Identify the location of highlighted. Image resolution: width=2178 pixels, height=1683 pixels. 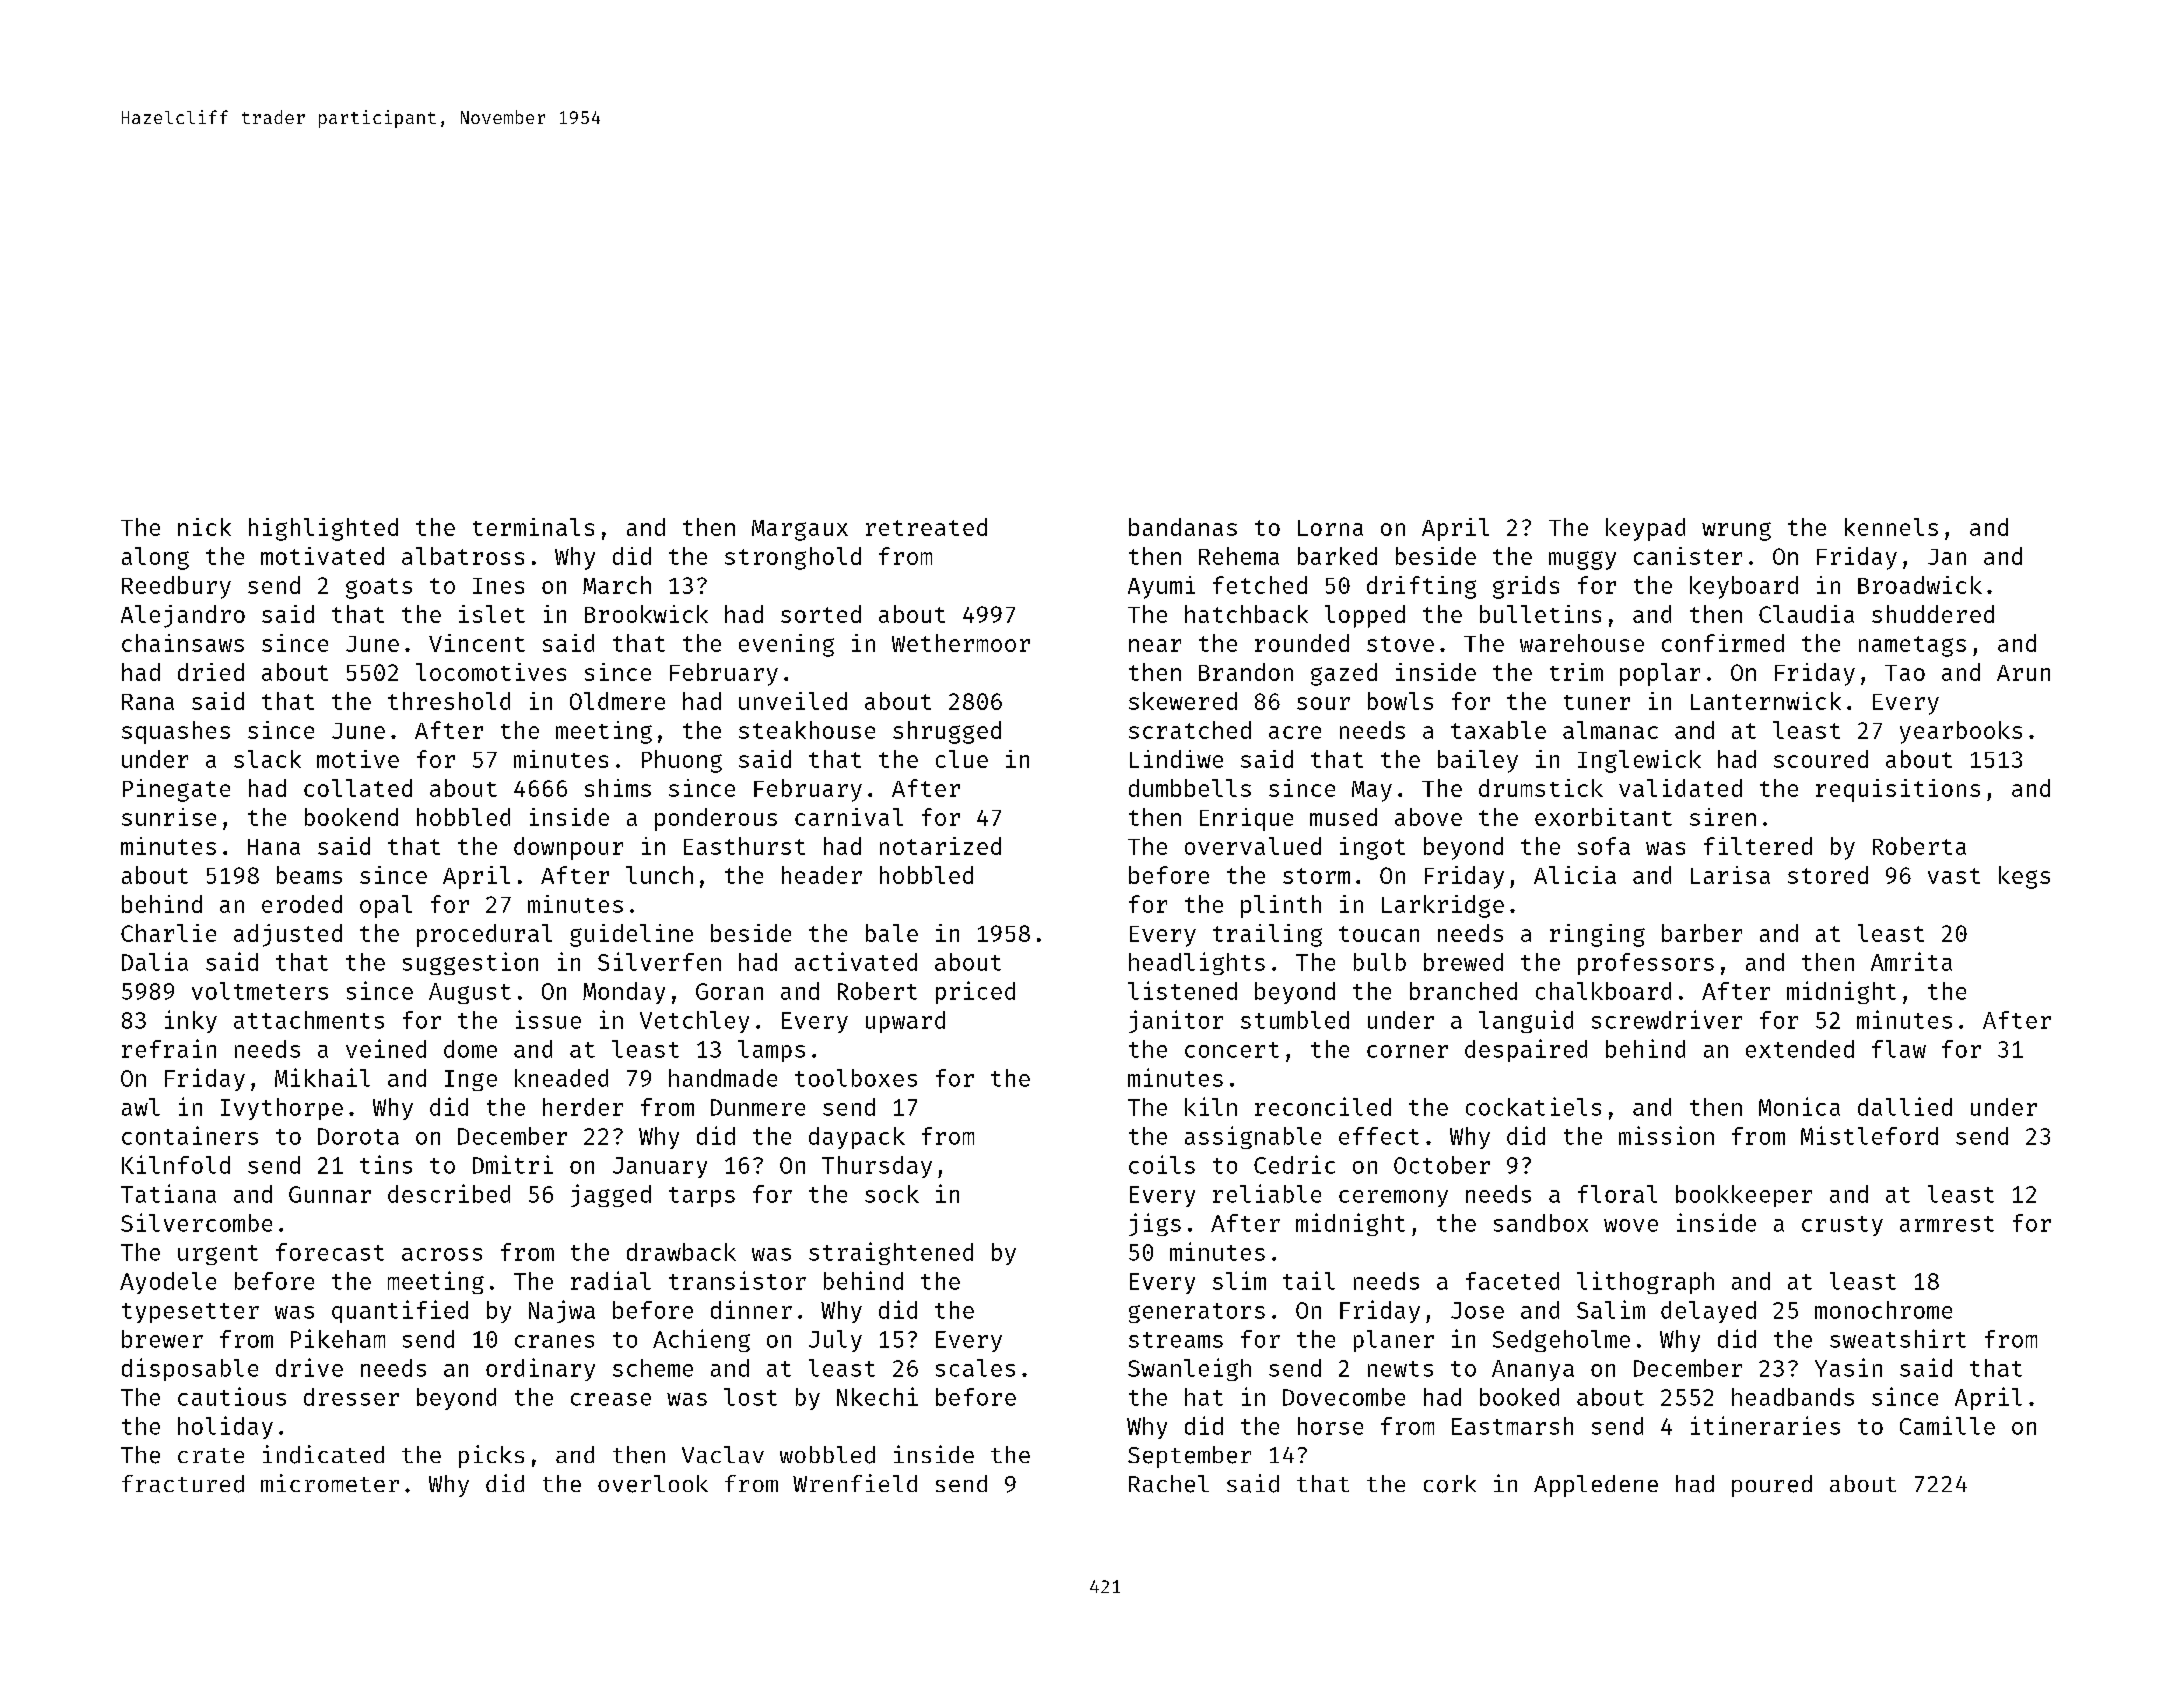
(323, 529).
